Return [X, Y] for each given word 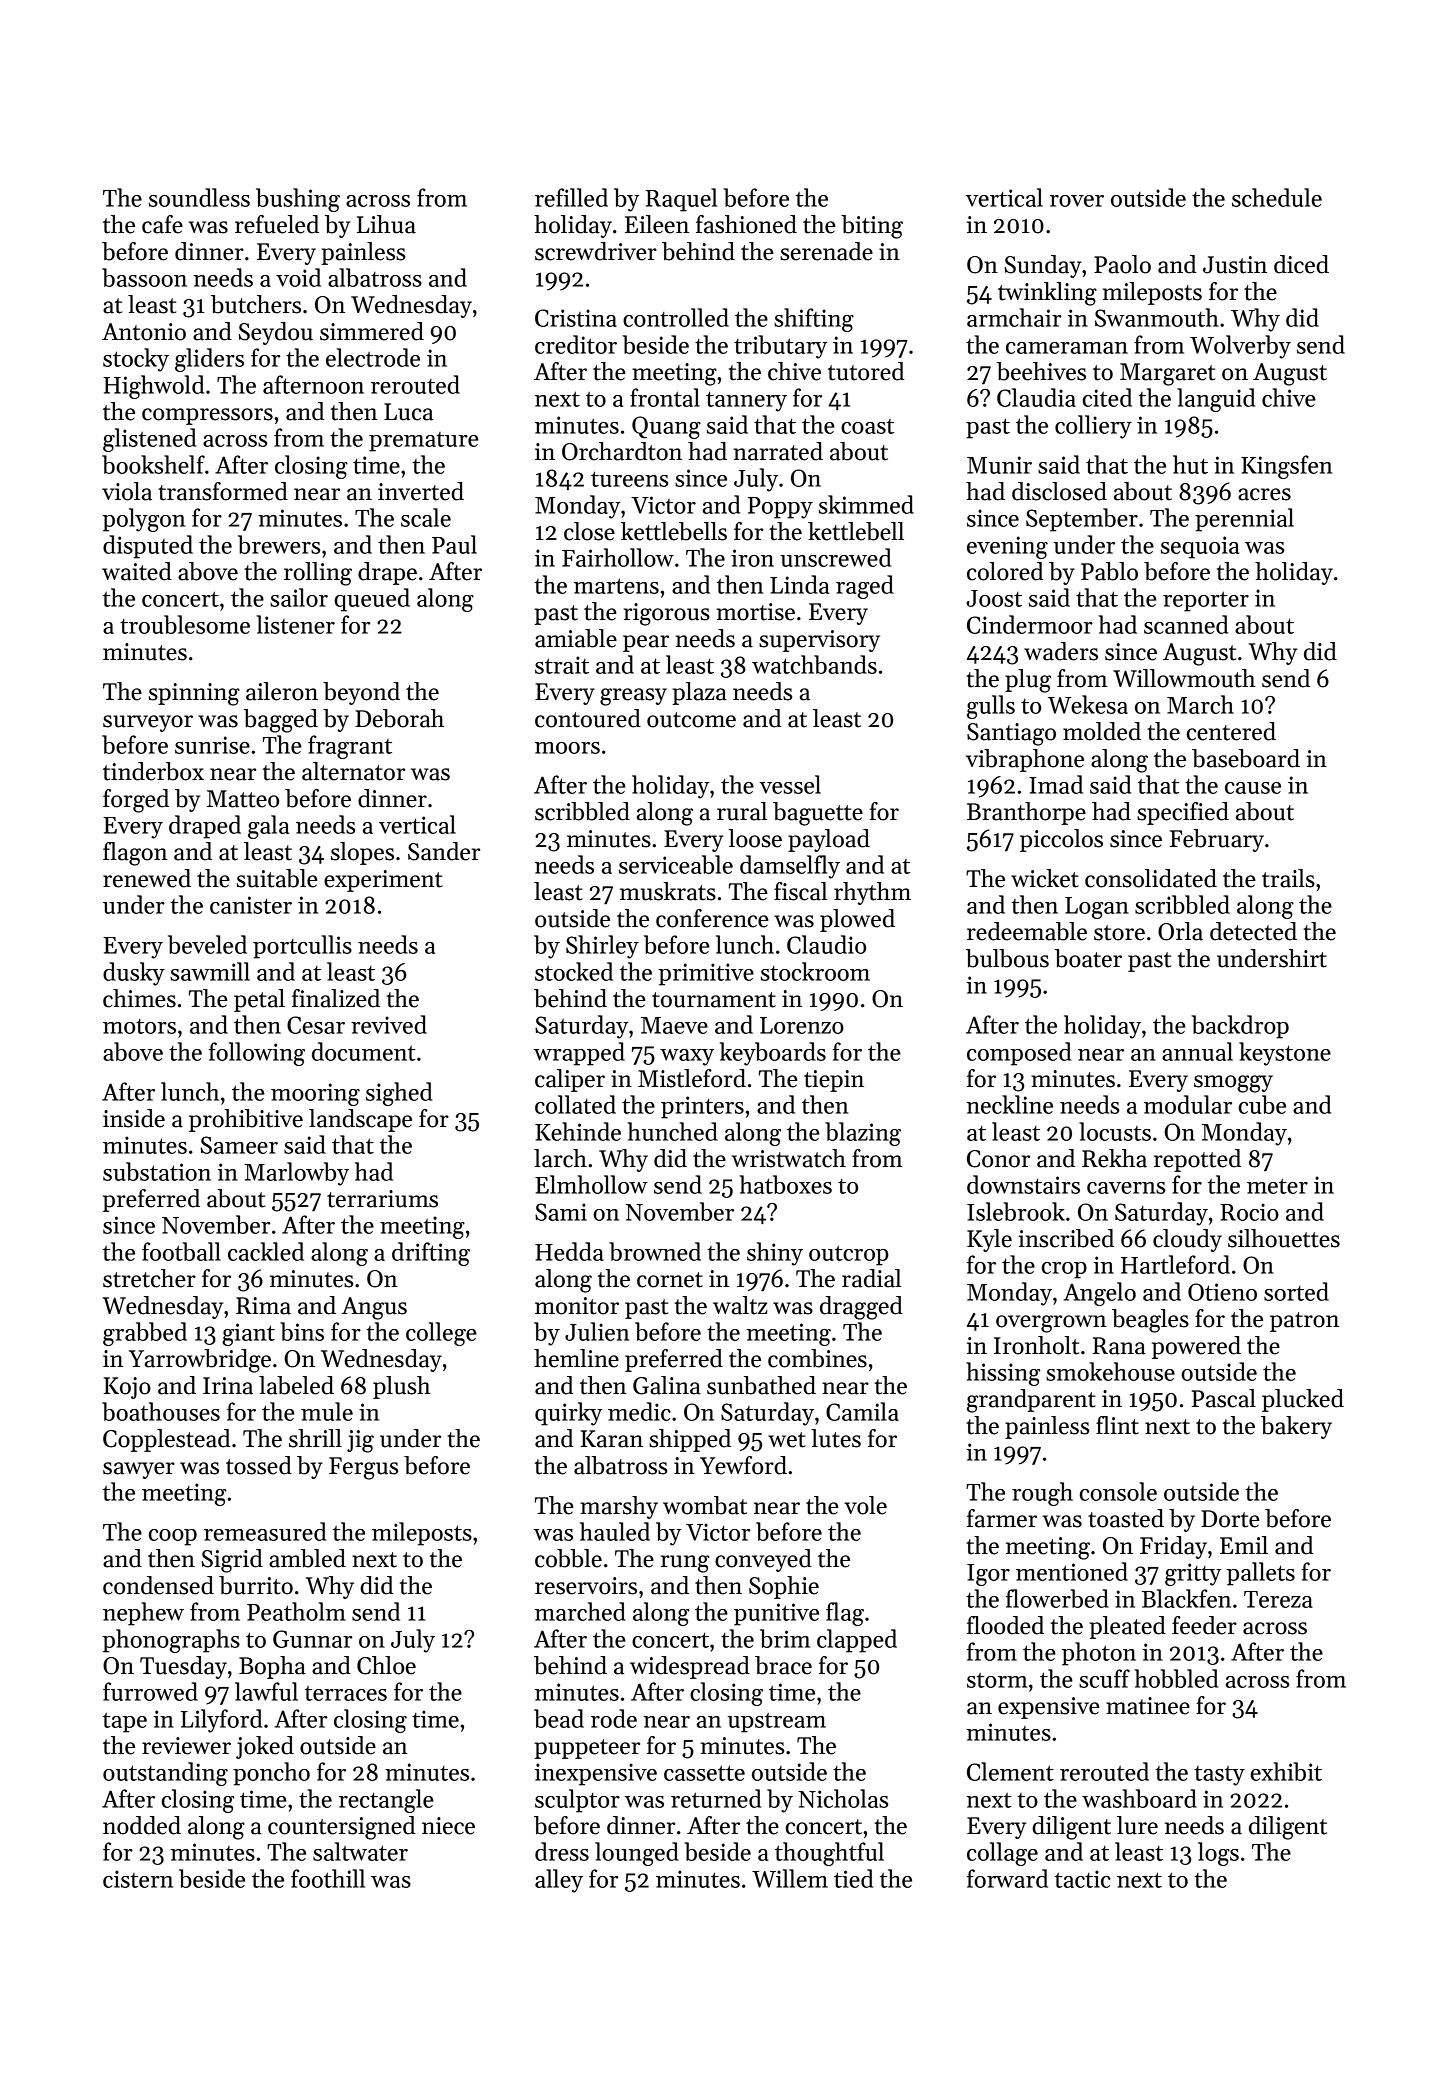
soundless [199, 197]
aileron [282, 691]
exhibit [1286, 1771]
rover [1077, 201]
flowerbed [1057, 1598]
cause [1253, 788]
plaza [699, 693]
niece [448, 1826]
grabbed [145, 1334]
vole [865, 1505]
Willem [790, 1878]
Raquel [681, 200]
